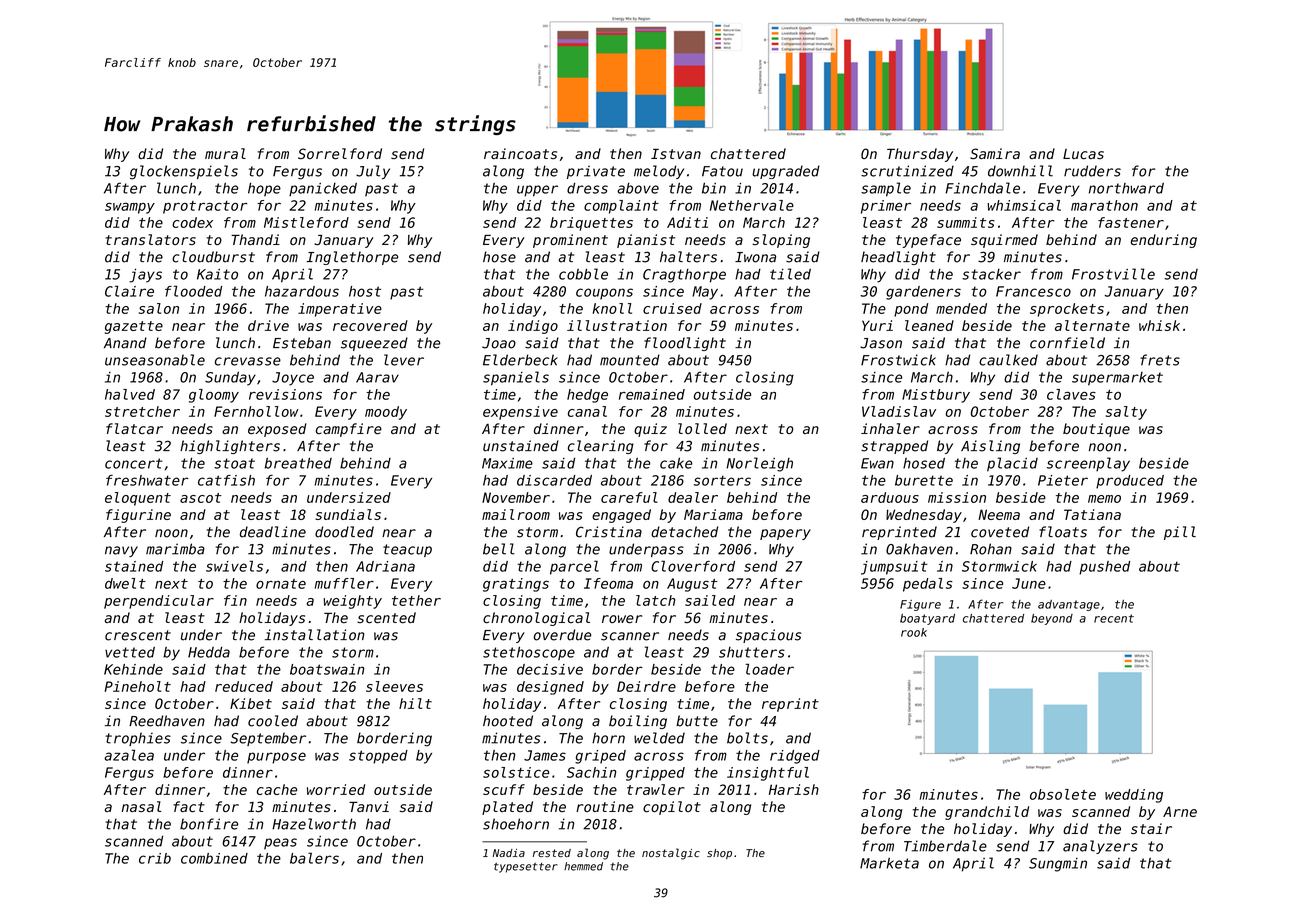 This screenshot has width=1308, height=924. I want to click on loader, so click(770, 669).
